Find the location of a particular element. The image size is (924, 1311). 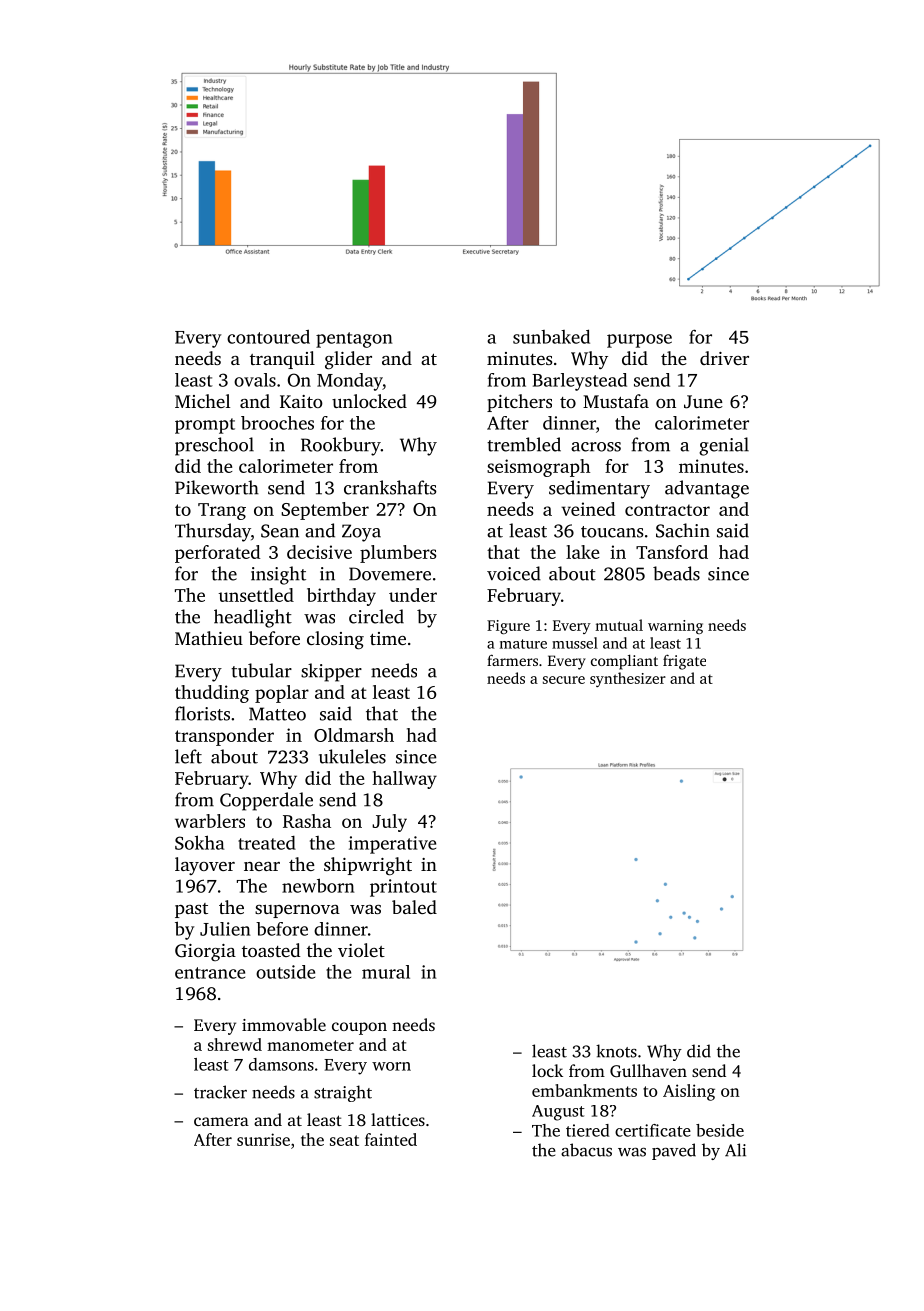

Copperdale is located at coordinates (266, 801).
